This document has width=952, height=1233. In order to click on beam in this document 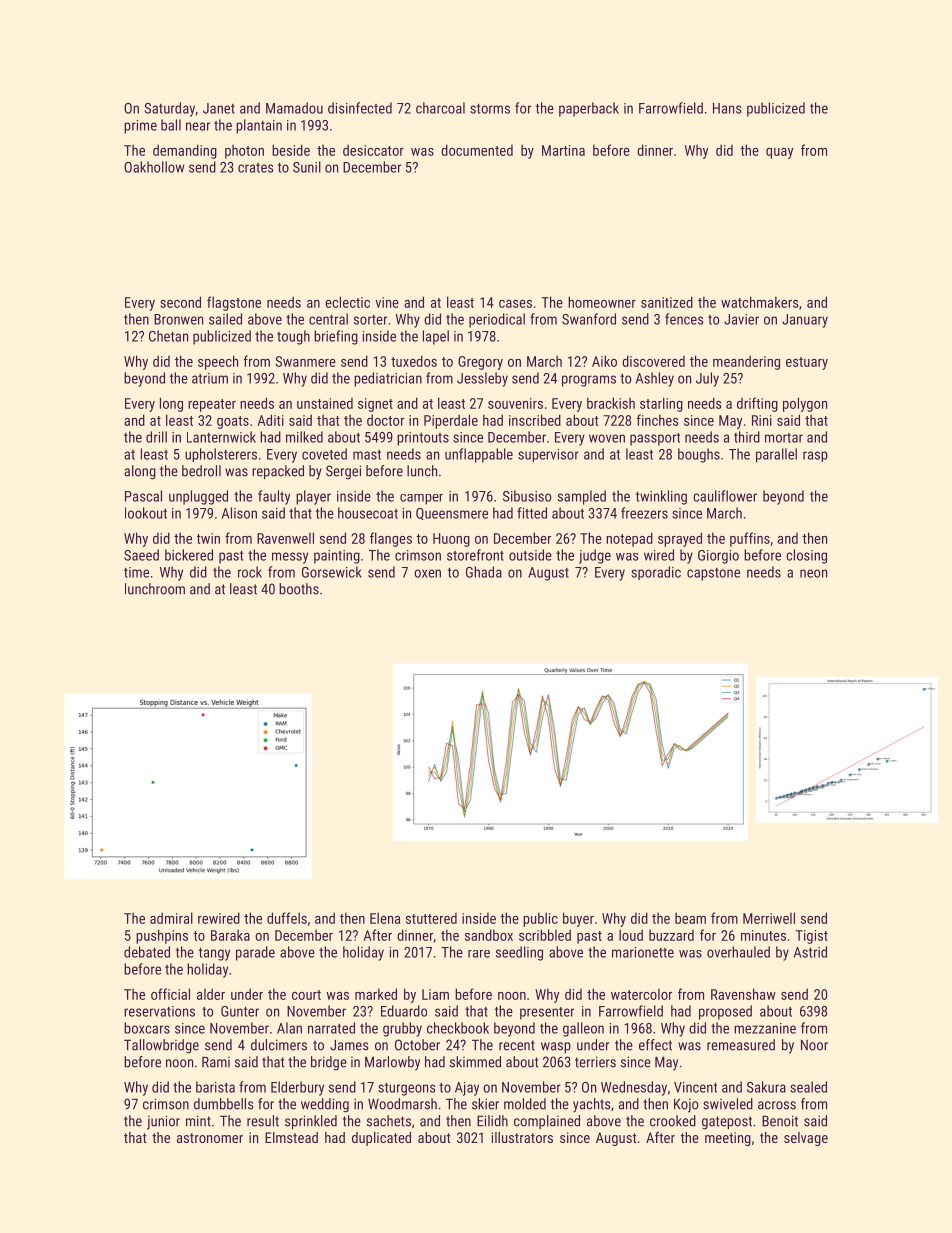, I will do `click(690, 918)`.
